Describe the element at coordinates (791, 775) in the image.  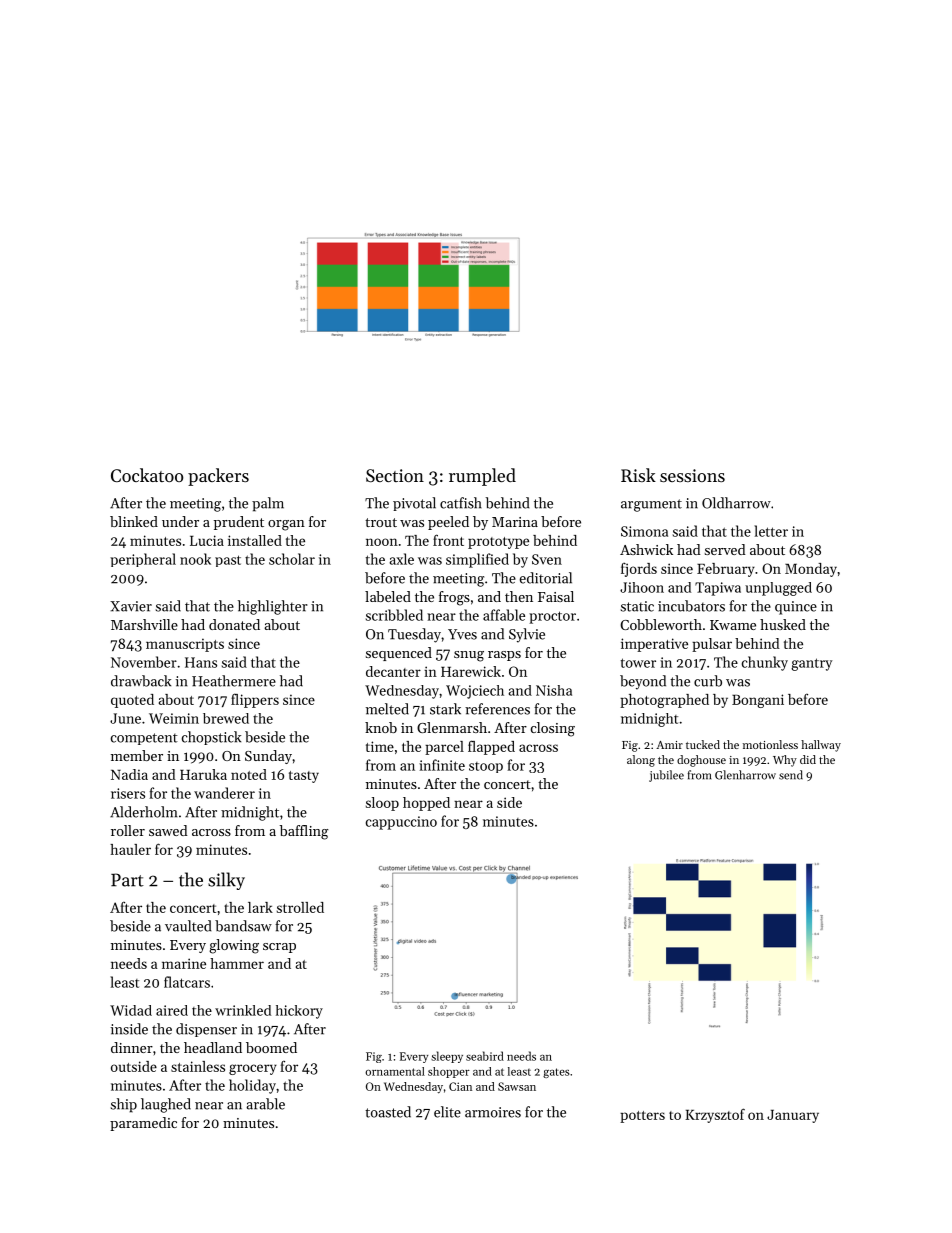
I see `send` at that location.
